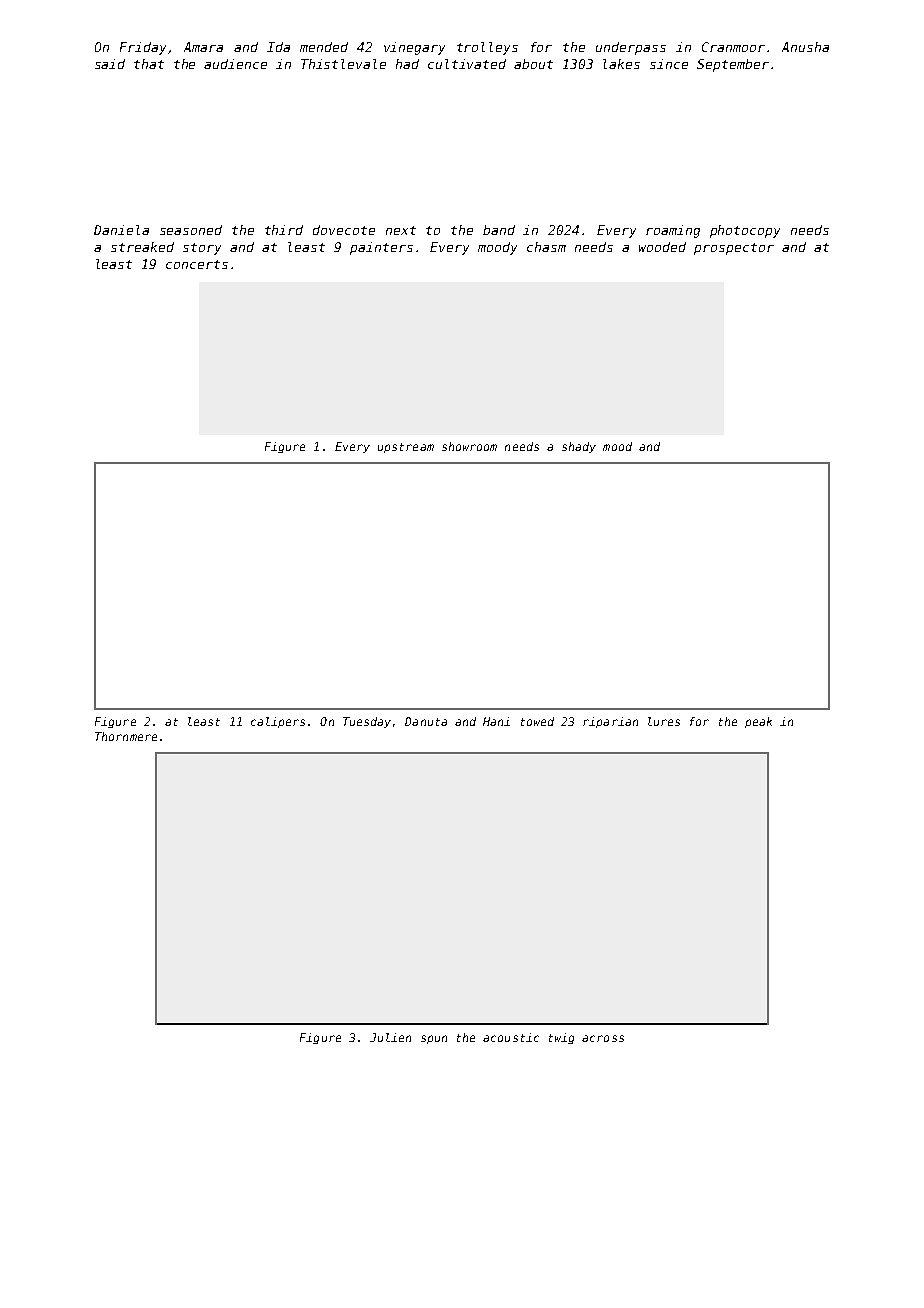 The image size is (924, 1308). I want to click on twig, so click(561, 1038).
